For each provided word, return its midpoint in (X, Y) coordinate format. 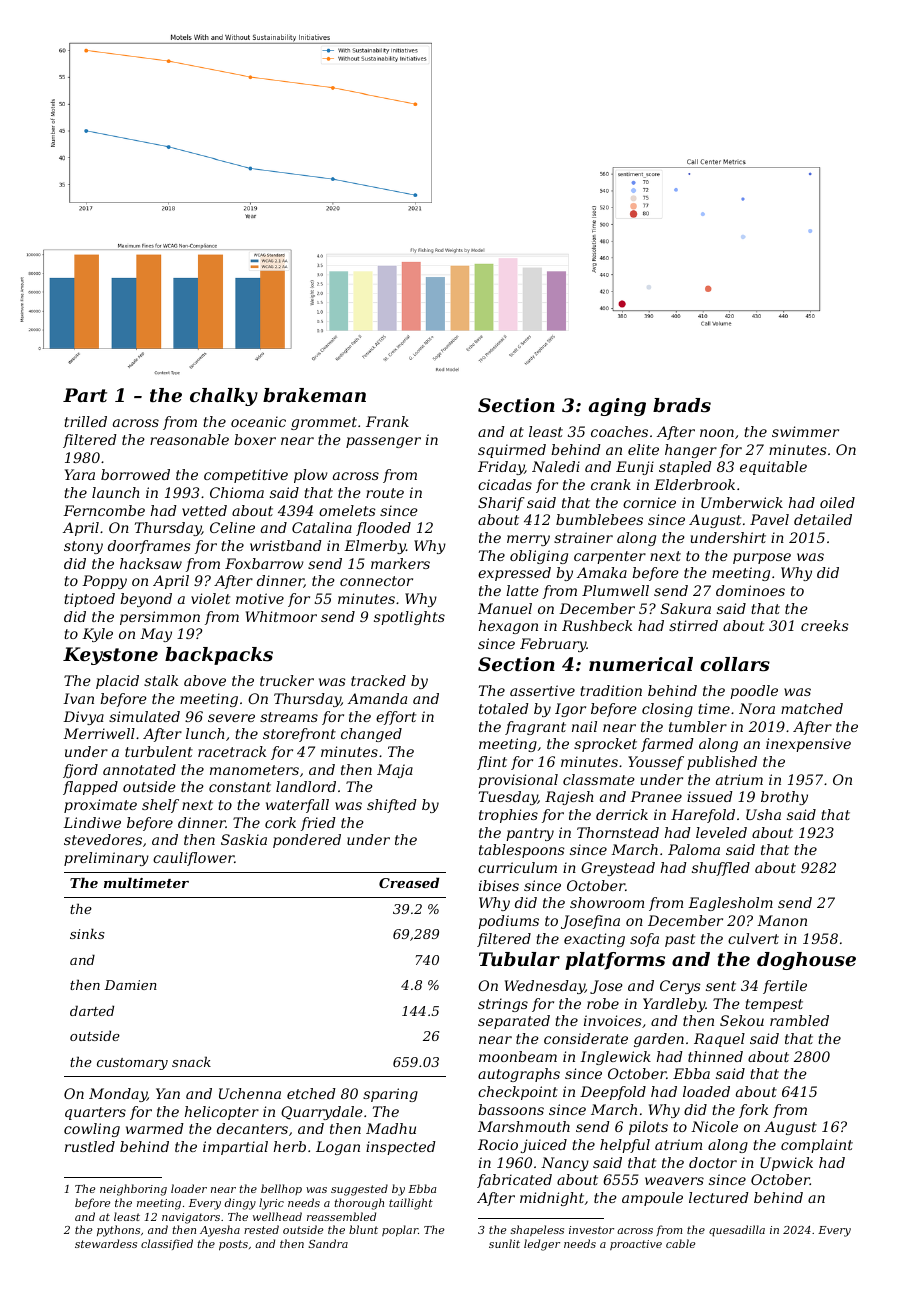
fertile (785, 987)
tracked (378, 680)
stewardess (106, 1243)
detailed (823, 519)
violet (210, 598)
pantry (530, 834)
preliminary (106, 859)
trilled (85, 421)
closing (667, 710)
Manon (782, 920)
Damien (130, 985)
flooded (383, 529)
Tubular (519, 959)
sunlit (504, 1243)
